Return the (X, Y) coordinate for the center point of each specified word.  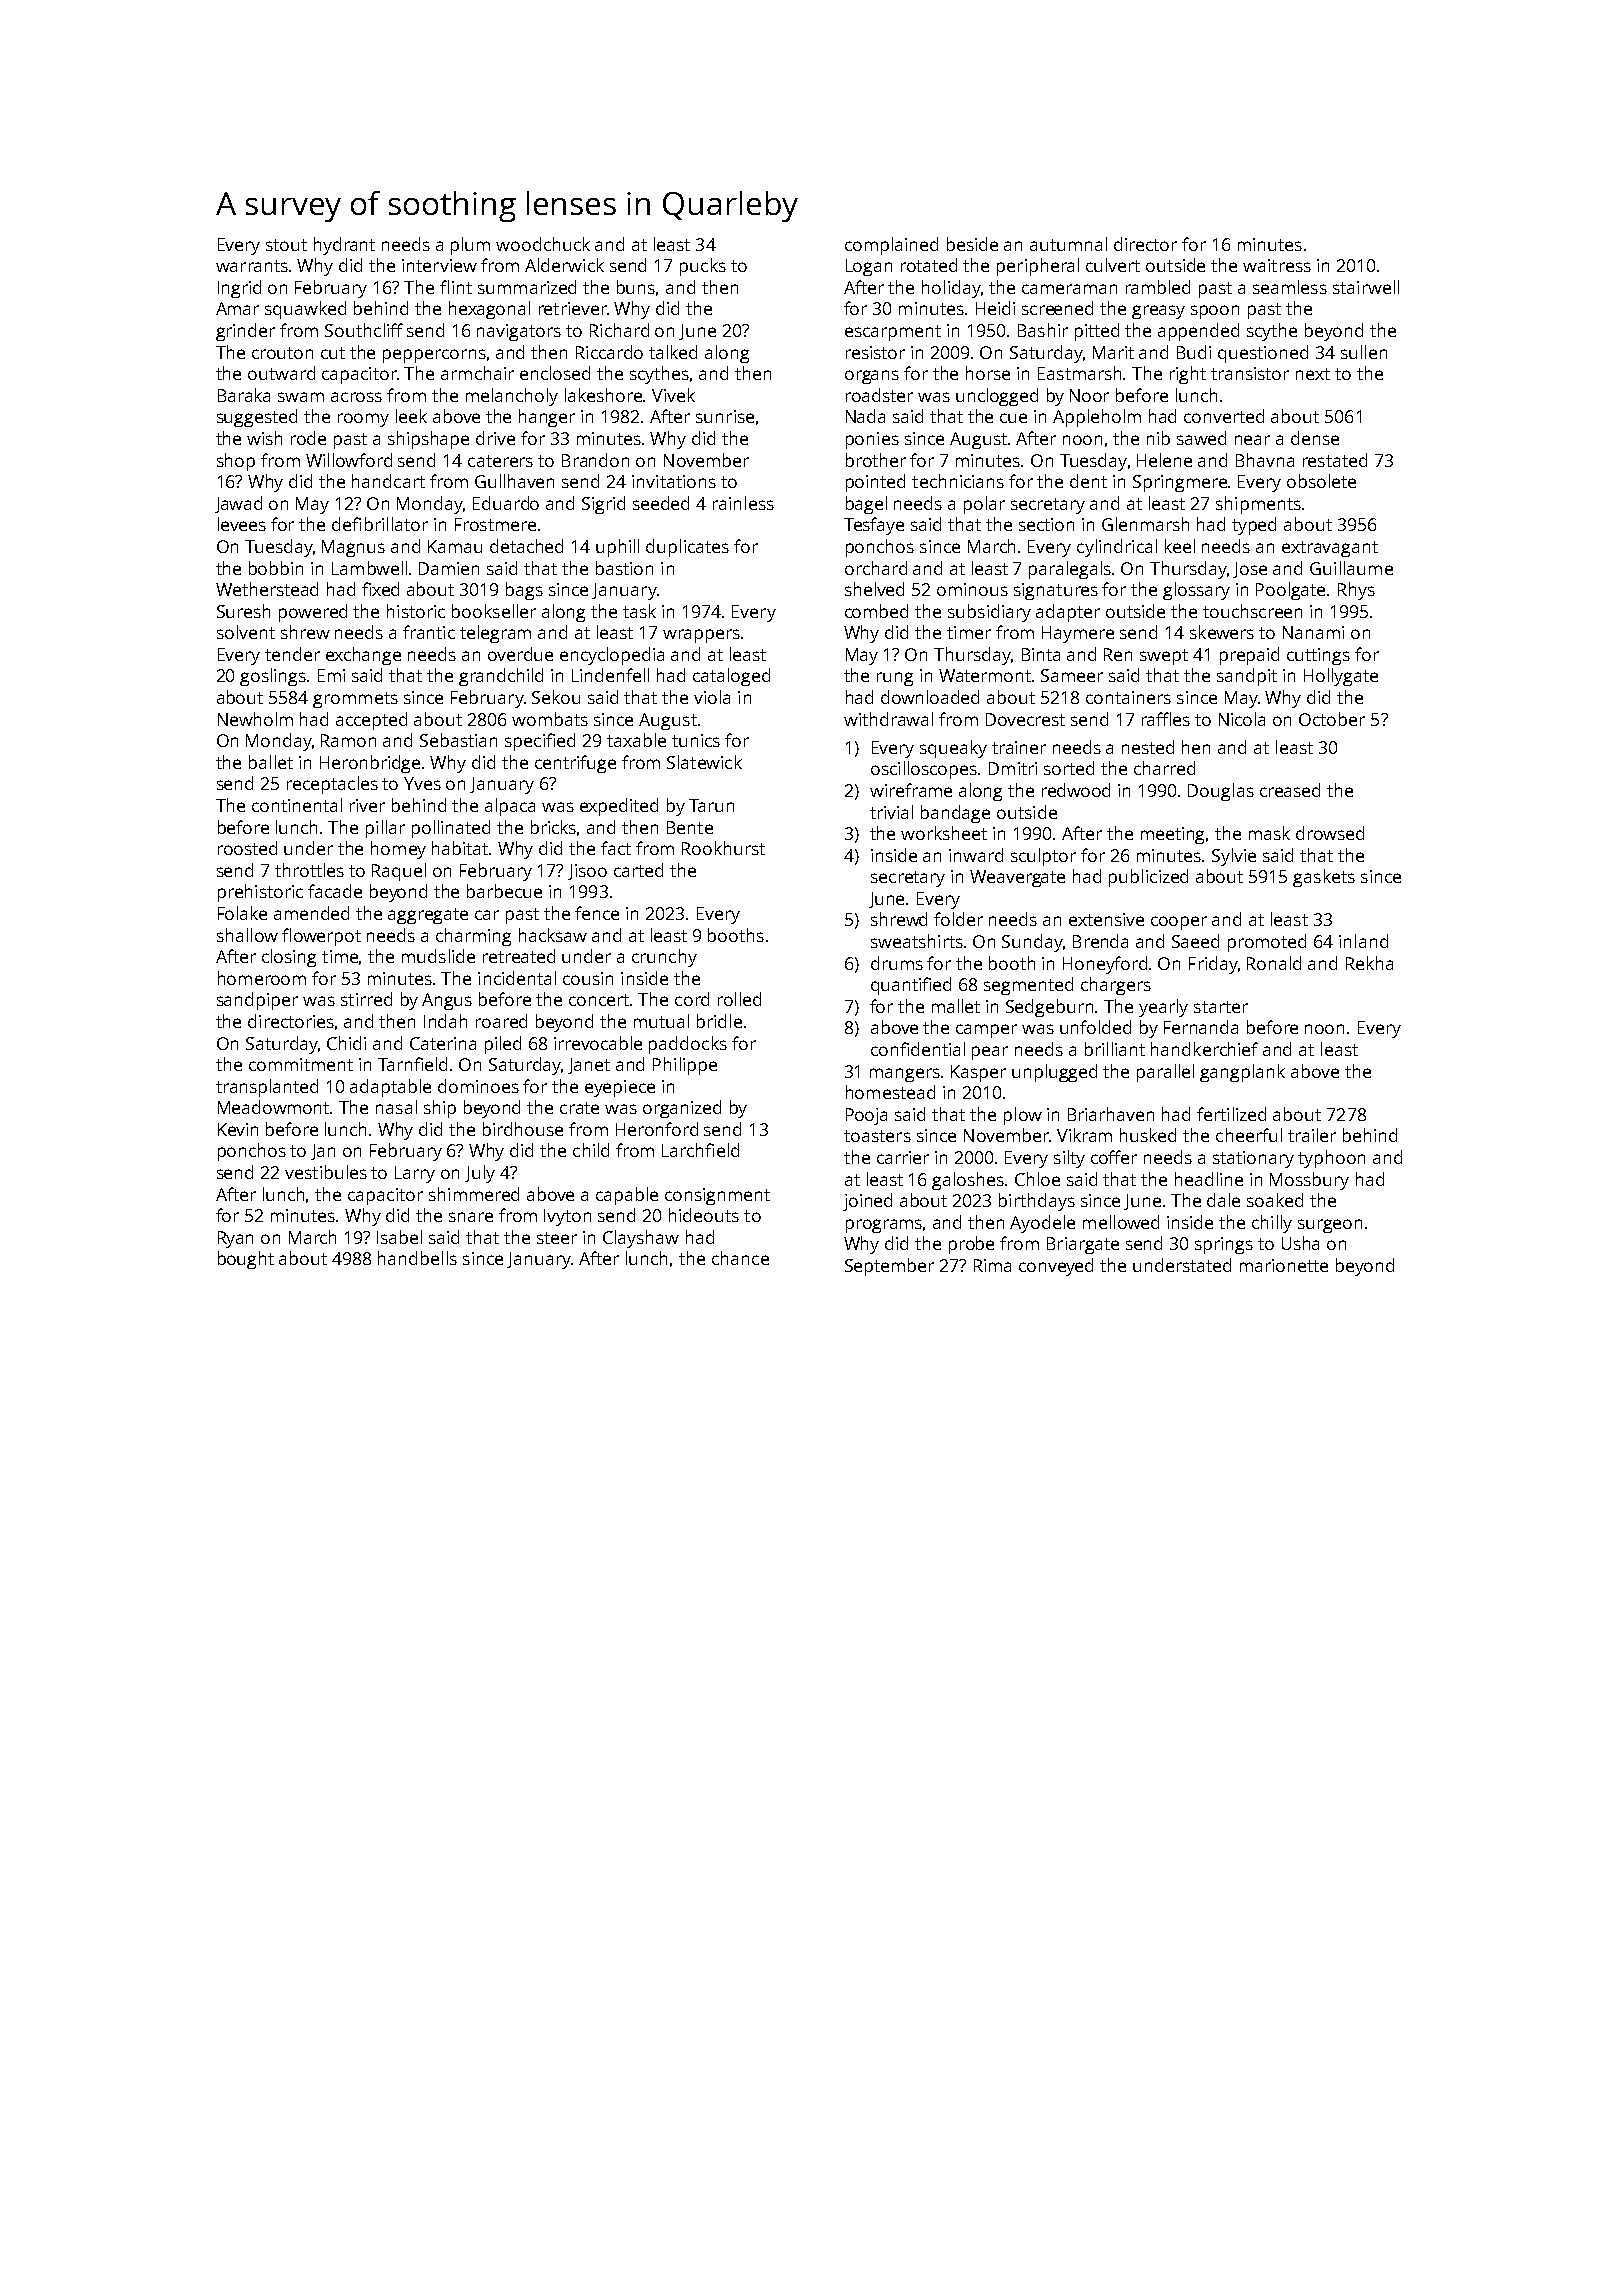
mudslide (438, 956)
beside (972, 244)
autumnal (1068, 244)
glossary (1196, 591)
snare (471, 1217)
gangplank (1242, 1073)
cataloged (731, 677)
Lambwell (369, 568)
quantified (911, 986)
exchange (363, 656)
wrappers (701, 636)
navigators (519, 332)
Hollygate (1341, 677)
